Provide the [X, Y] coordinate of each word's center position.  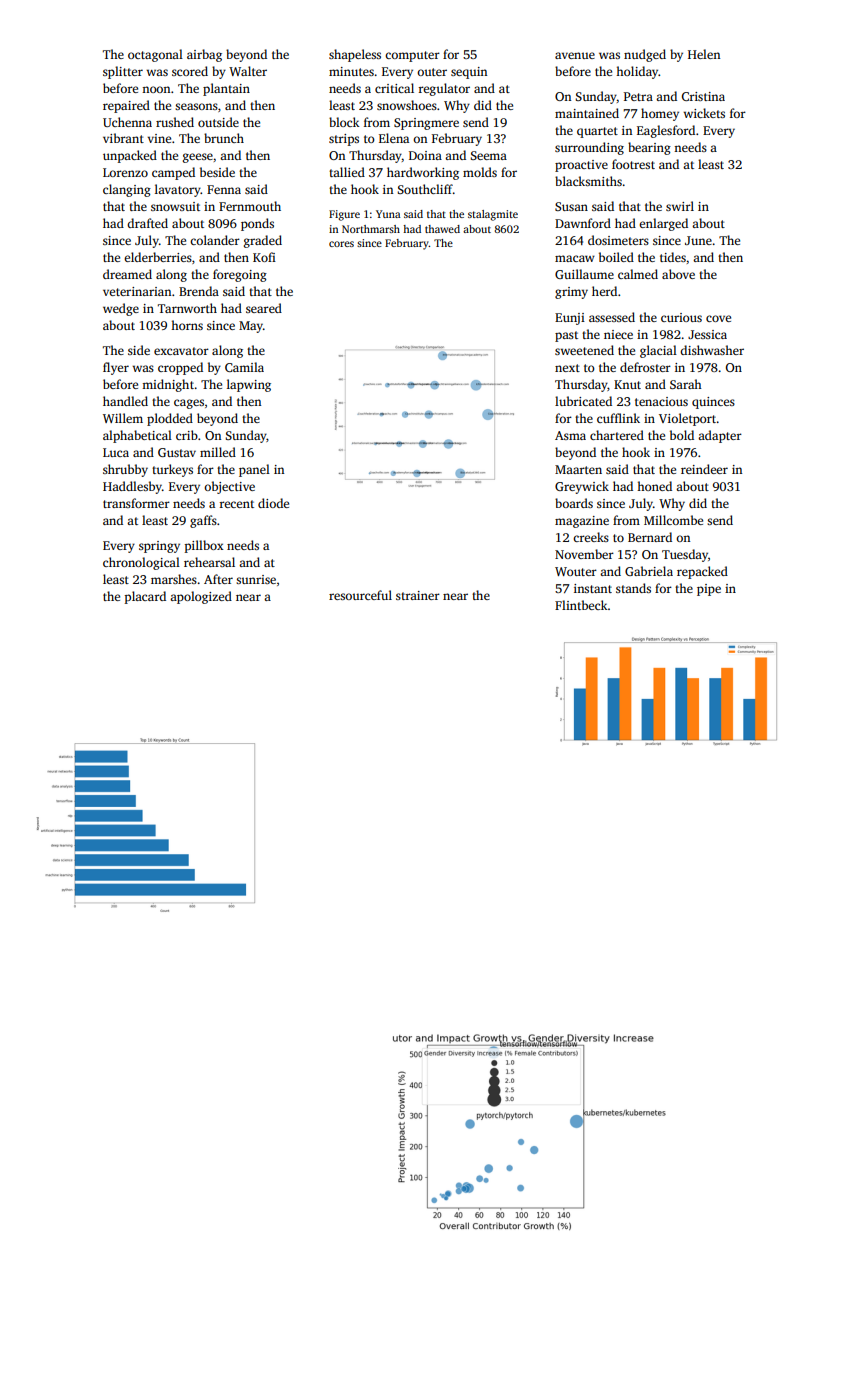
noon [156, 89]
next [567, 368]
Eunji [570, 319]
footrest [633, 164]
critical [394, 88]
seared [264, 308]
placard [145, 597]
